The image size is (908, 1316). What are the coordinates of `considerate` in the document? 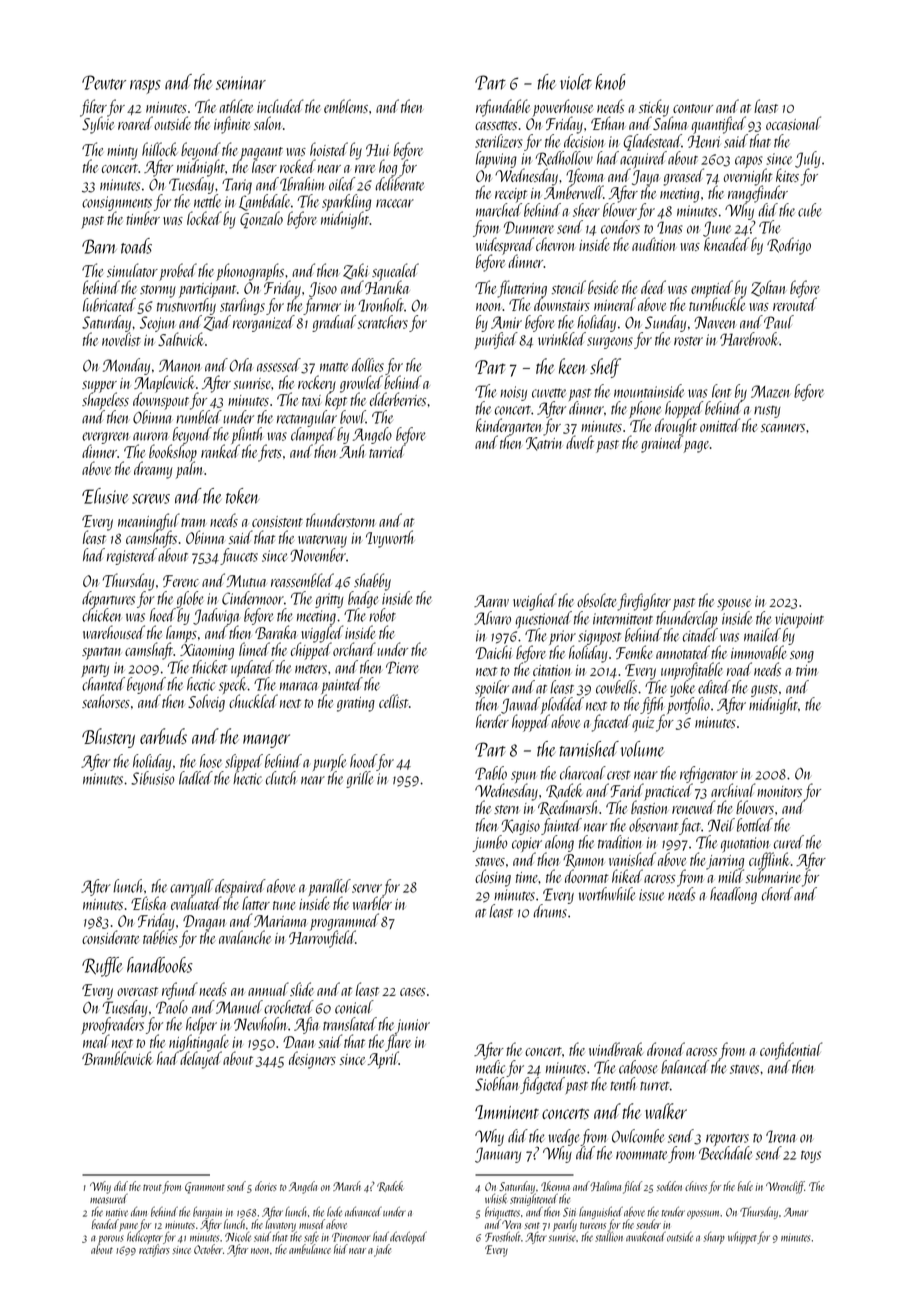 It's located at (110, 937).
